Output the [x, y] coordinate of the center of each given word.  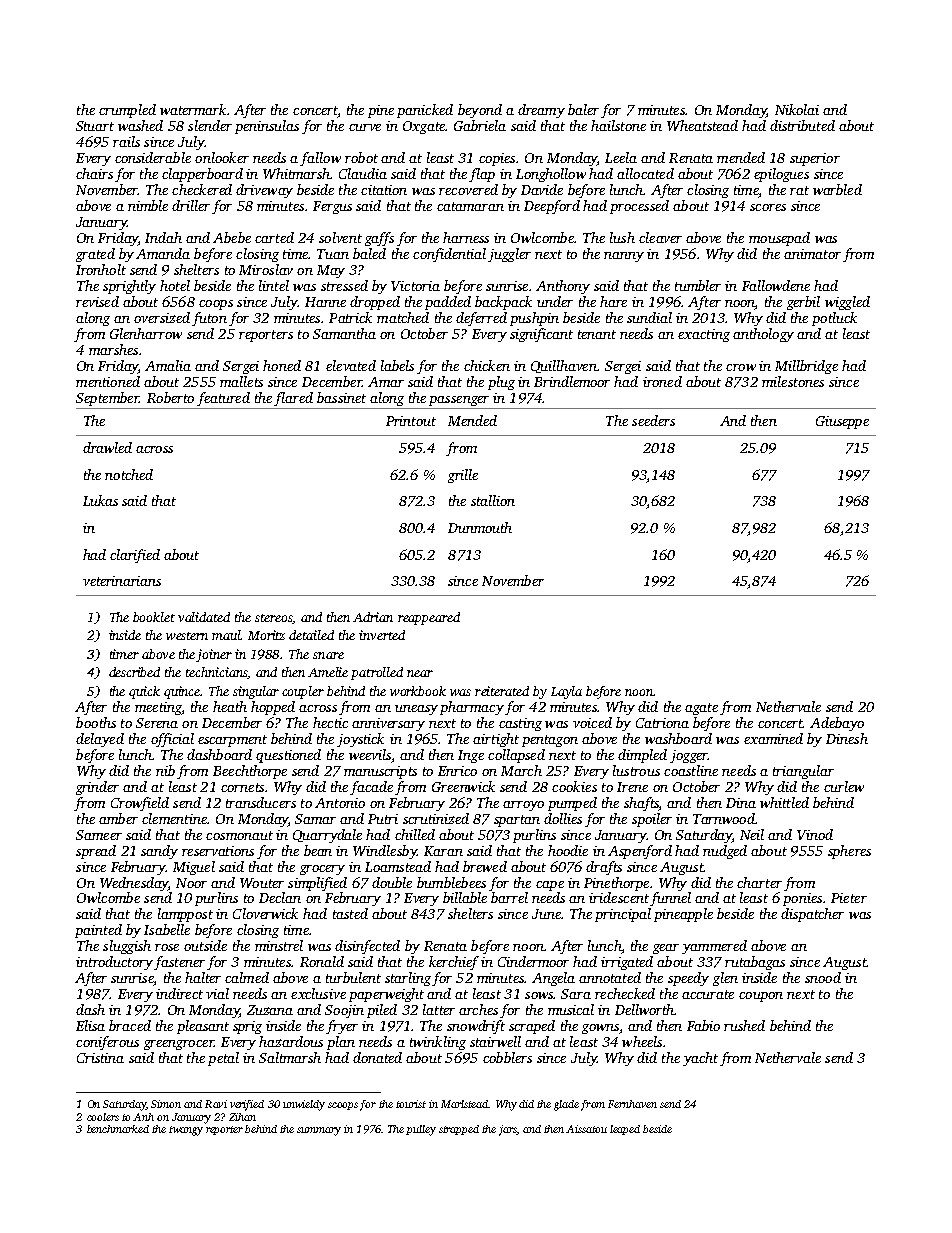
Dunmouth [480, 527]
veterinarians [122, 581]
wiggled [847, 303]
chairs [94, 173]
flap [482, 175]
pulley [421, 1130]
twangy [186, 1131]
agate [701, 709]
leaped [625, 1130]
